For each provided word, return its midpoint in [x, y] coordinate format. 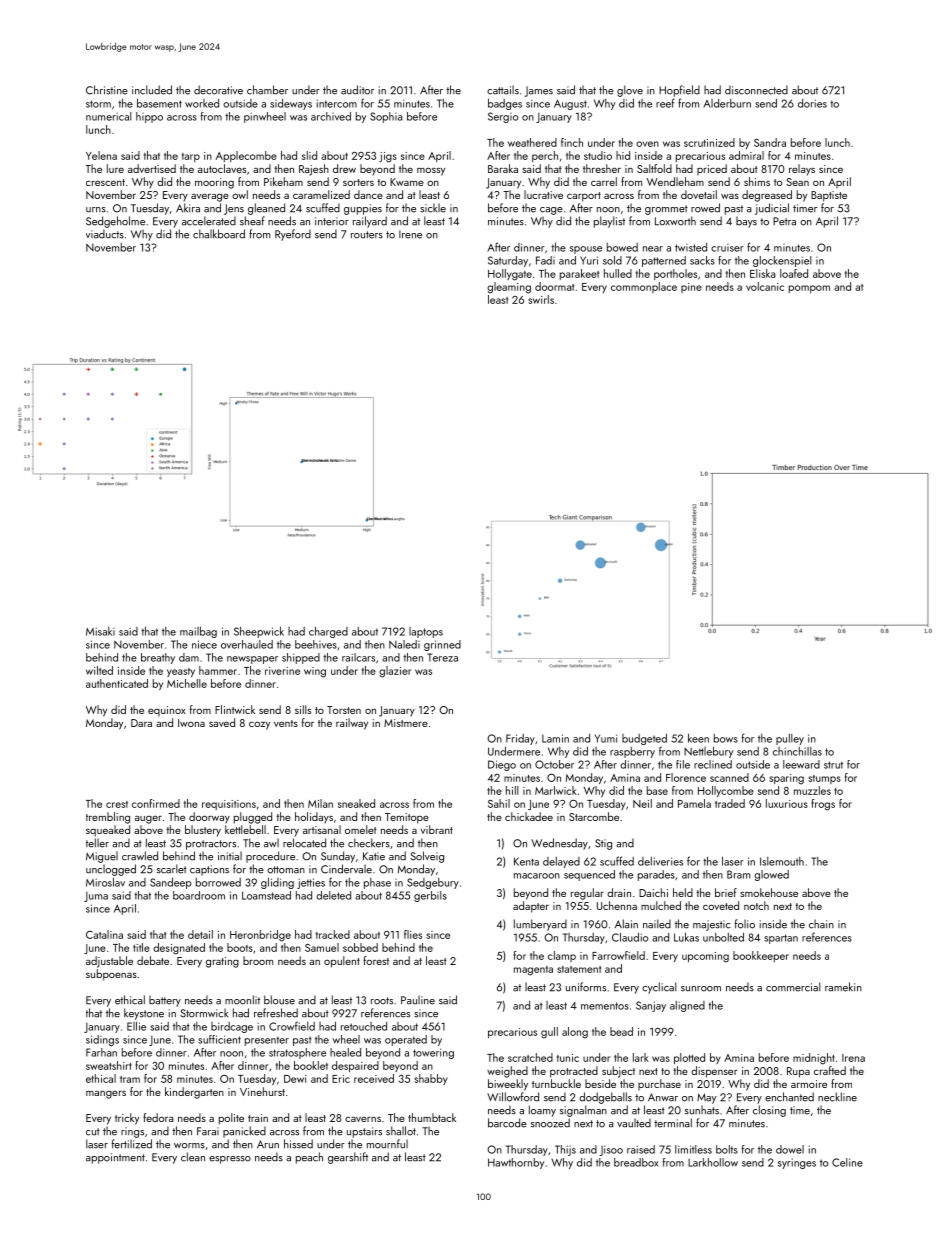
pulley [790, 739]
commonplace [644, 287]
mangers [106, 1094]
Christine [107, 90]
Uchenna [617, 905]
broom [258, 960]
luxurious [787, 803]
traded [730, 803]
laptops [426, 632]
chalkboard [219, 234]
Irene [410, 234]
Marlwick [556, 790]
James [539, 91]
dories [812, 103]
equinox [167, 711]
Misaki [100, 631]
